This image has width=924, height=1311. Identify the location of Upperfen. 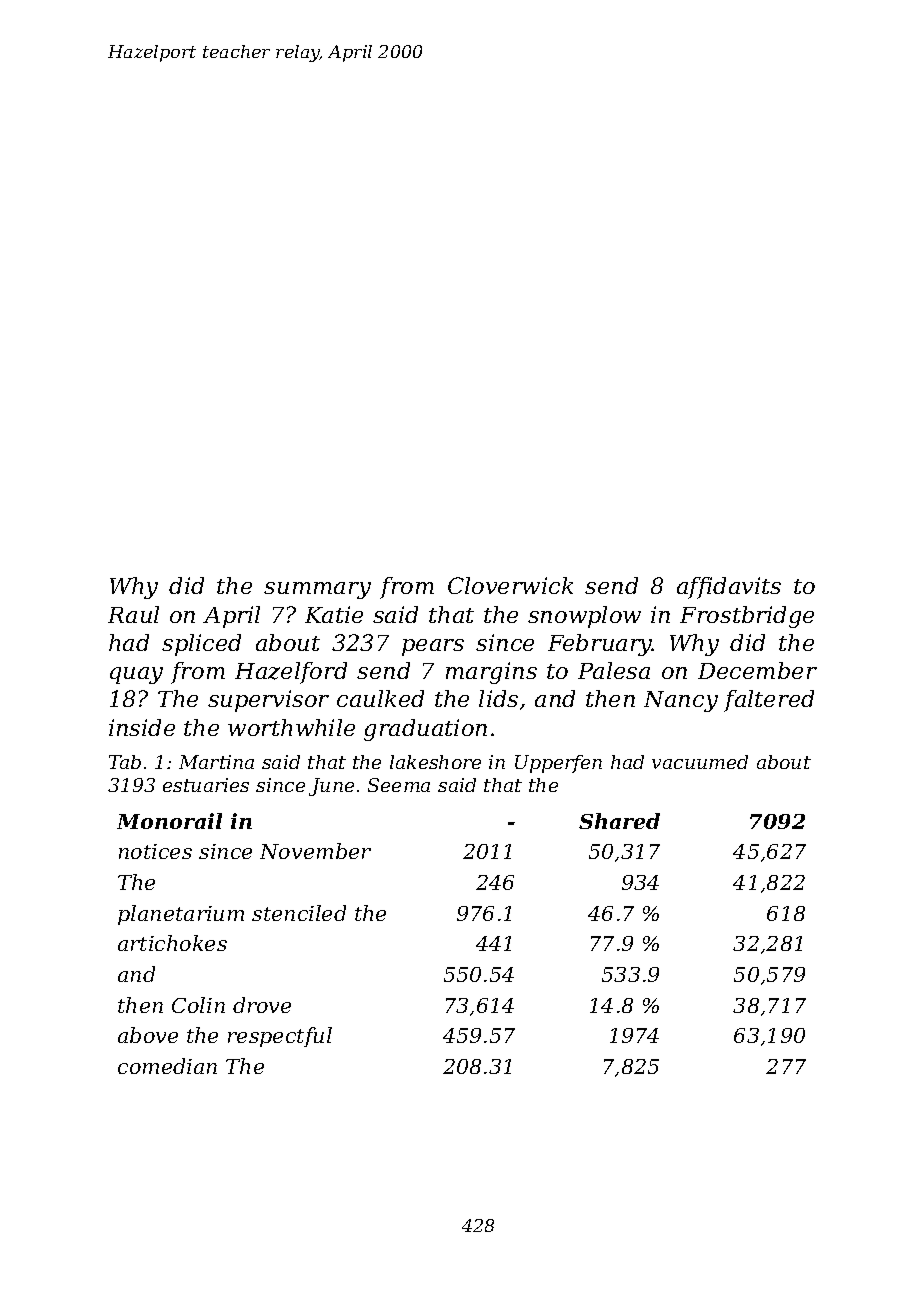
(558, 764).
